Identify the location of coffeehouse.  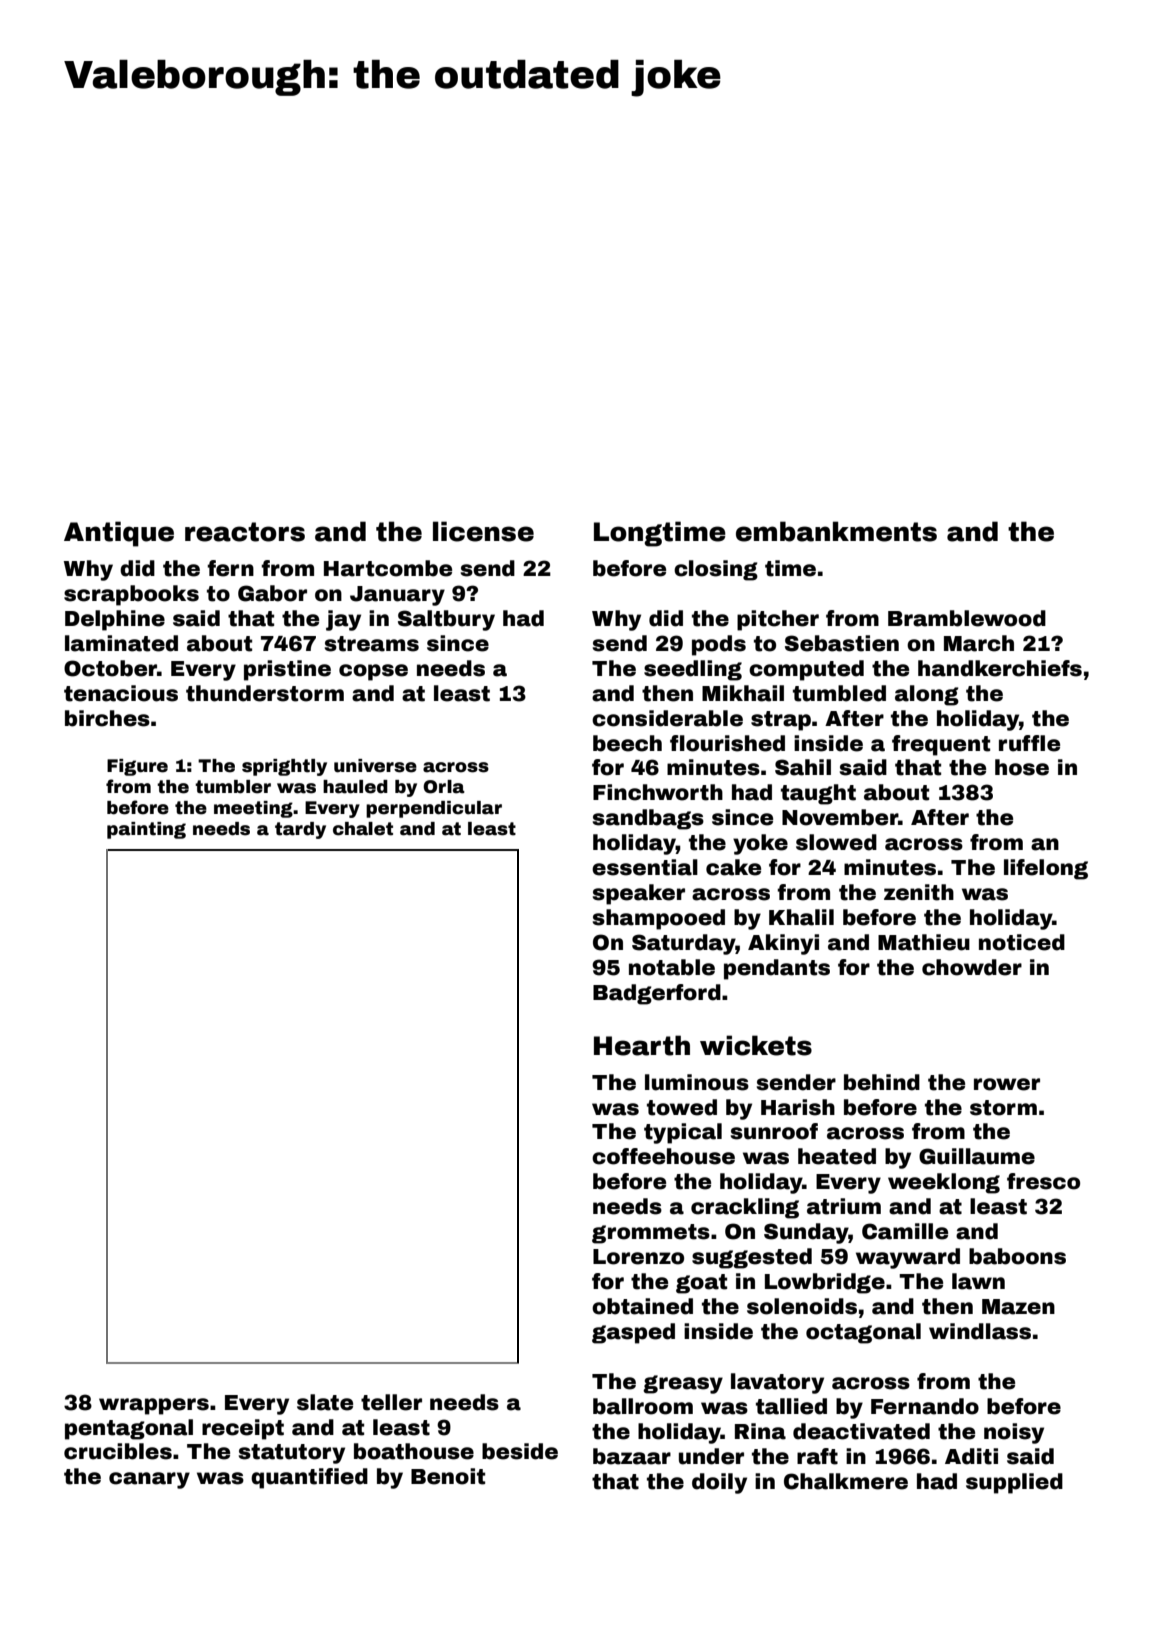
(663, 1156).
